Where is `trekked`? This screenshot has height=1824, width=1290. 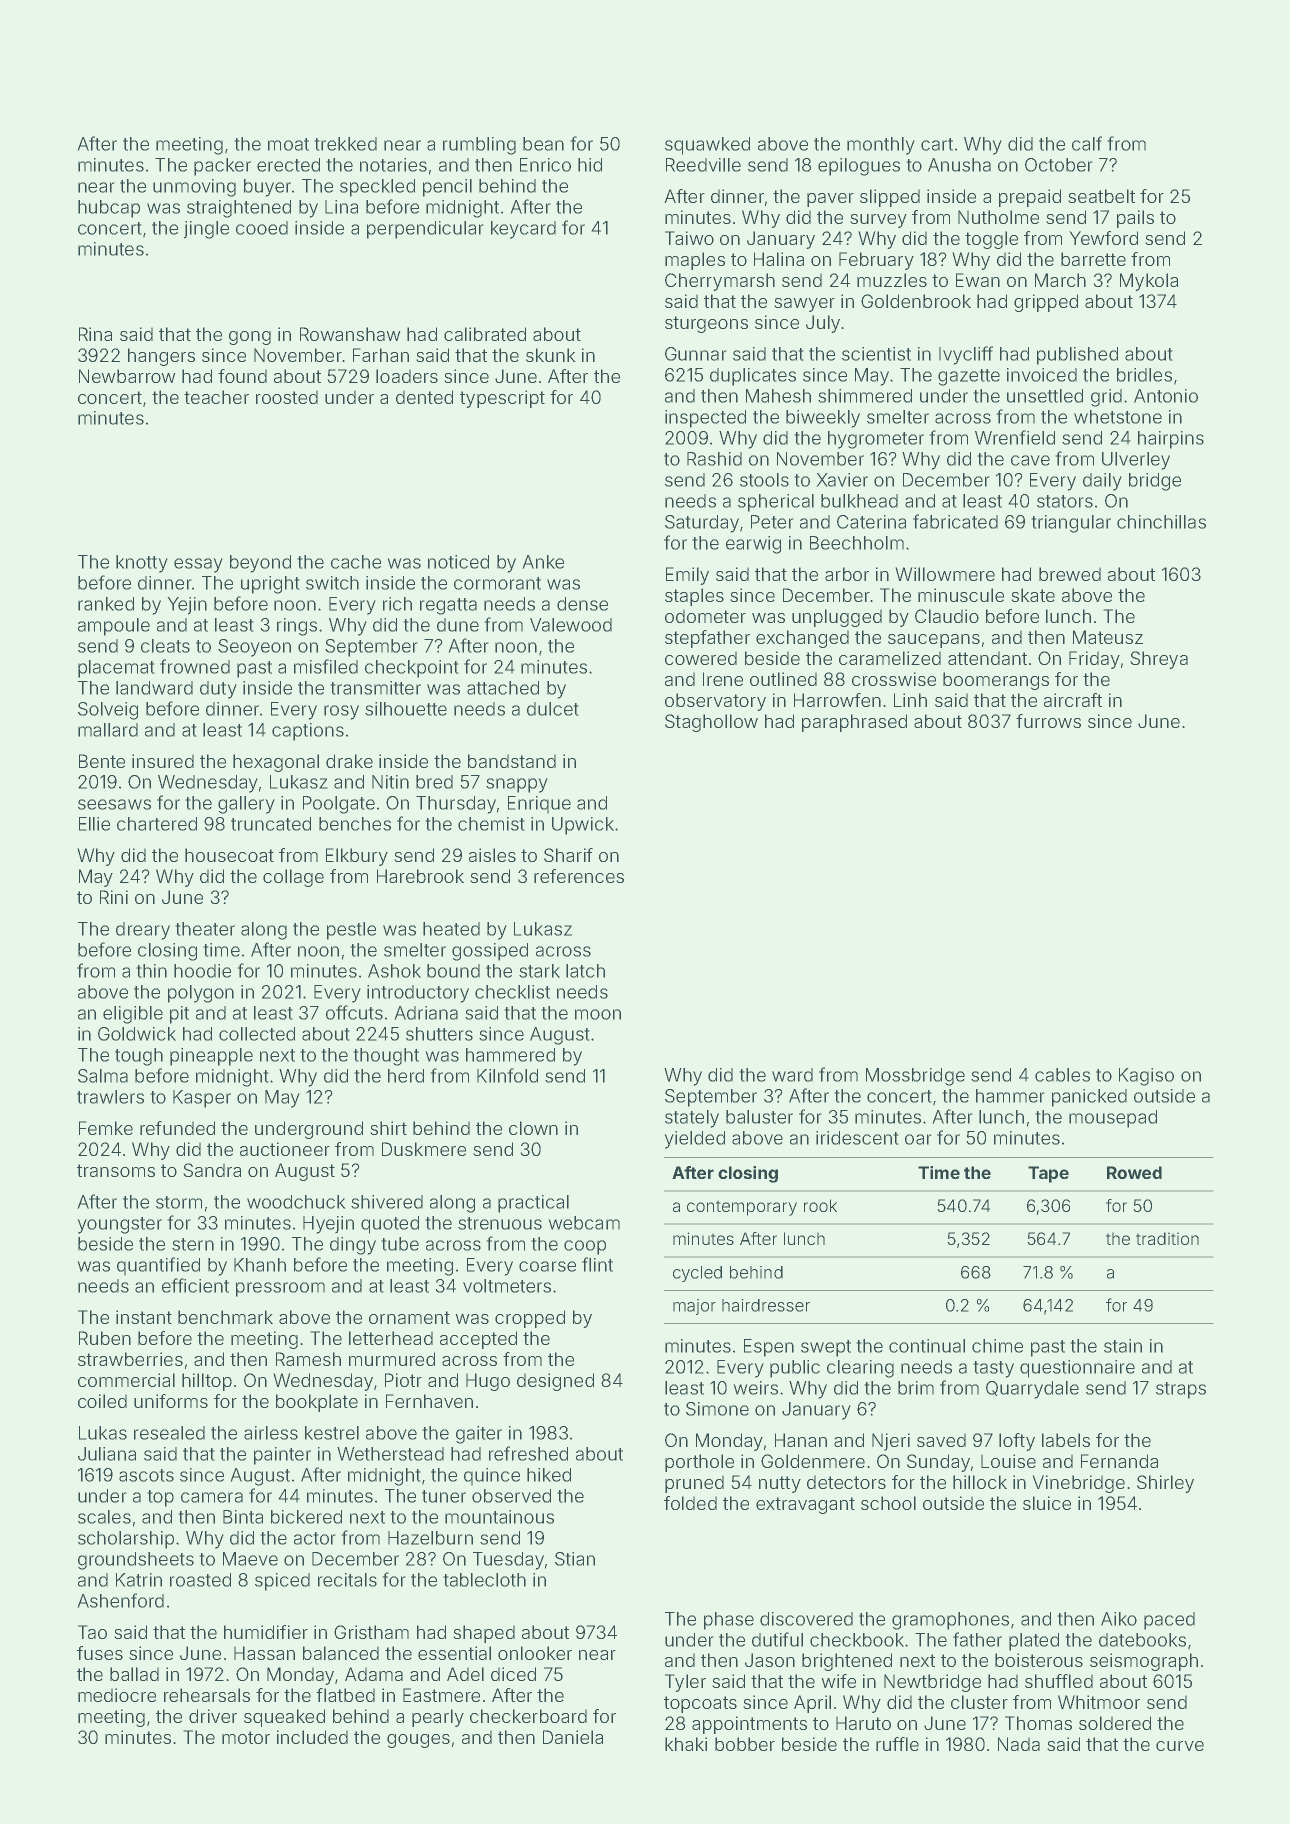 trekked is located at coordinates (346, 144).
